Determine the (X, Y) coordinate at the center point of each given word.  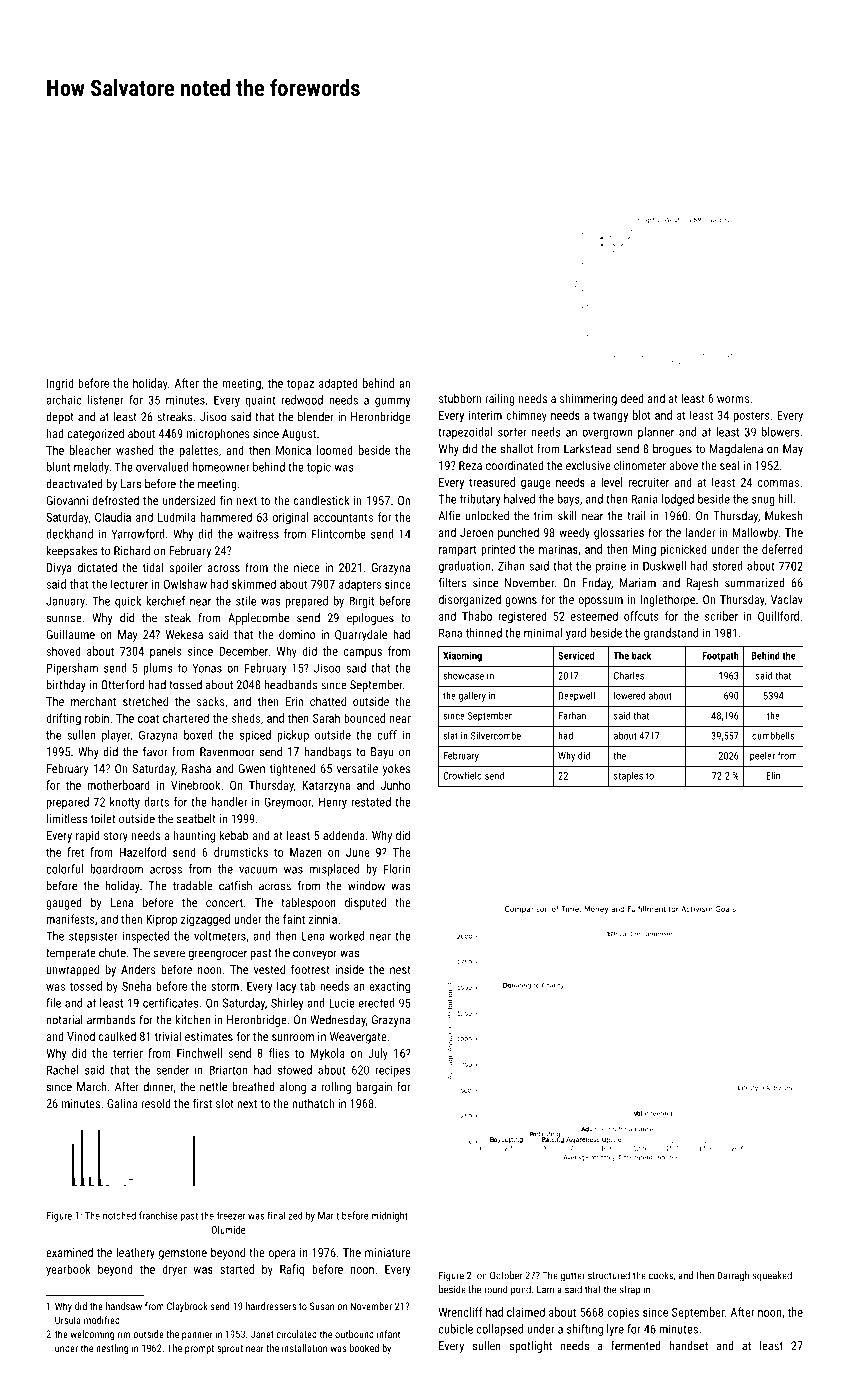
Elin (773, 776)
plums (158, 669)
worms (733, 399)
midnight (389, 1216)
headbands (291, 685)
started (237, 1269)
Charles (629, 675)
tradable (193, 886)
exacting (389, 988)
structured (609, 1275)
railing (500, 399)
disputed (365, 903)
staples (628, 776)
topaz (300, 384)
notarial (65, 1020)
